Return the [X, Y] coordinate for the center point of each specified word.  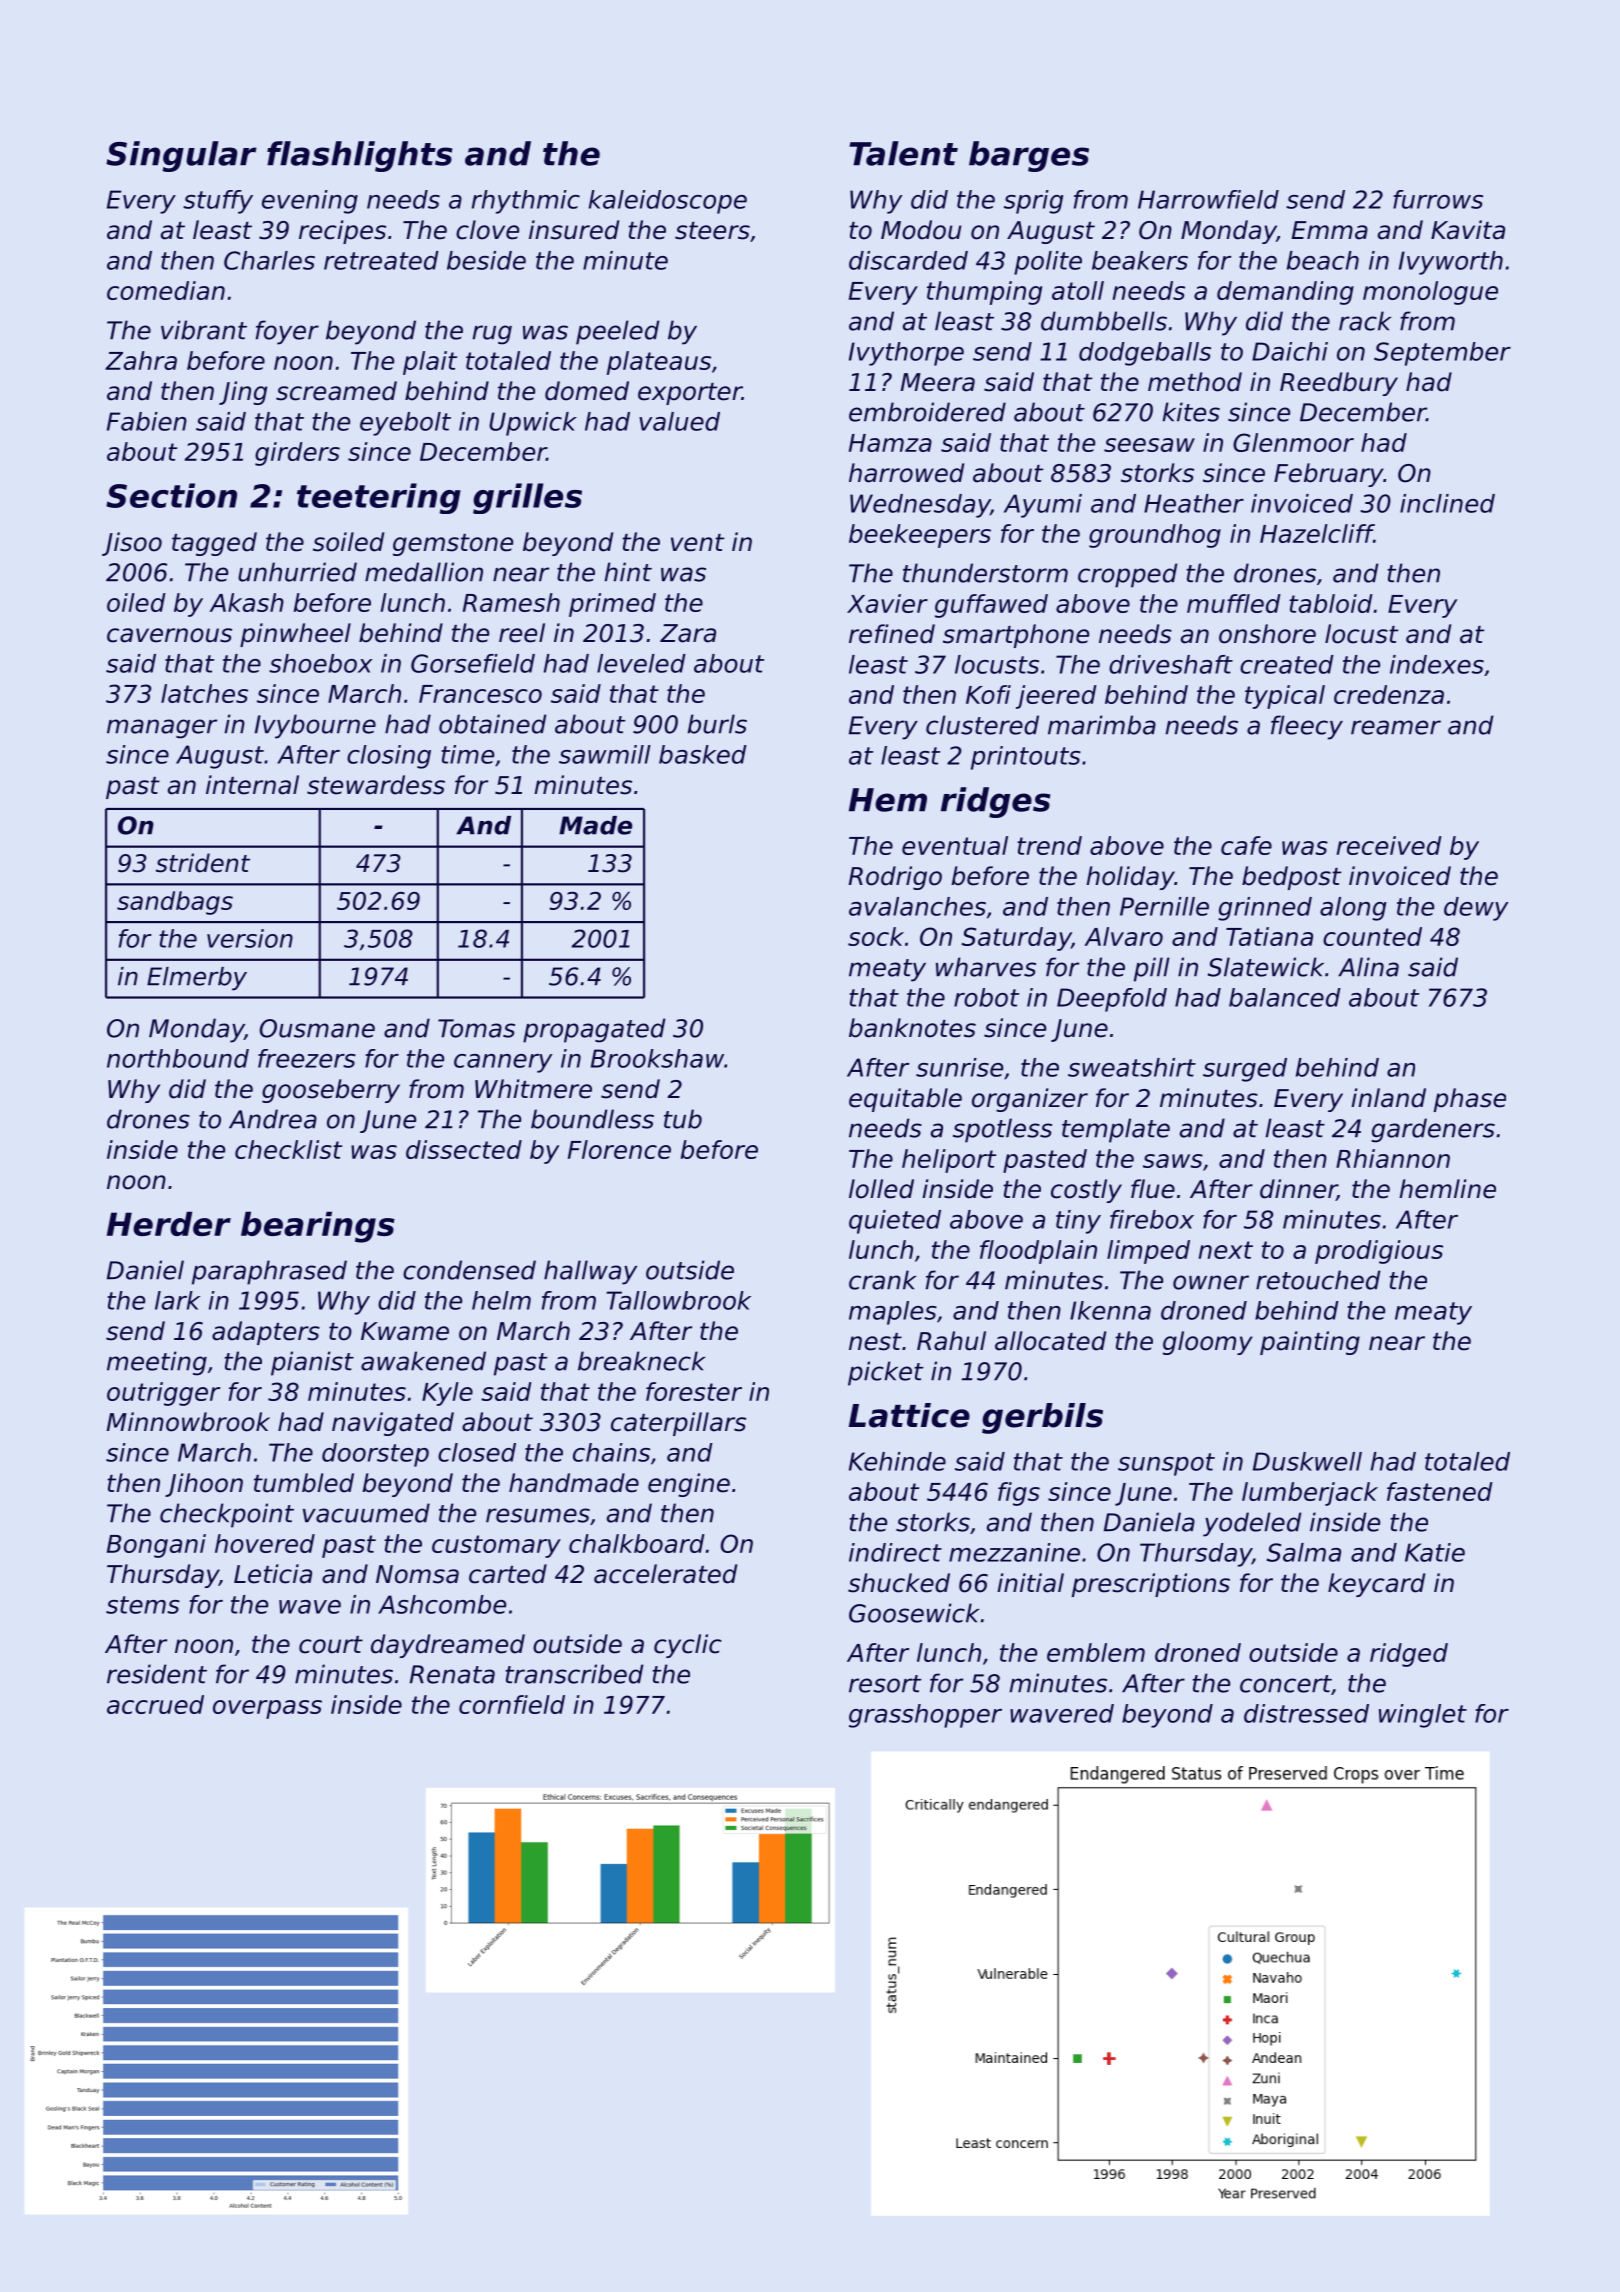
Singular [181, 156]
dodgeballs [1145, 354]
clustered [982, 725]
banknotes [912, 1028]
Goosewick [914, 1613]
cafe [1246, 845]
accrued [155, 1704]
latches [204, 693]
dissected [464, 1149]
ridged [1409, 1655]
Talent [903, 153]
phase [1470, 1100]
